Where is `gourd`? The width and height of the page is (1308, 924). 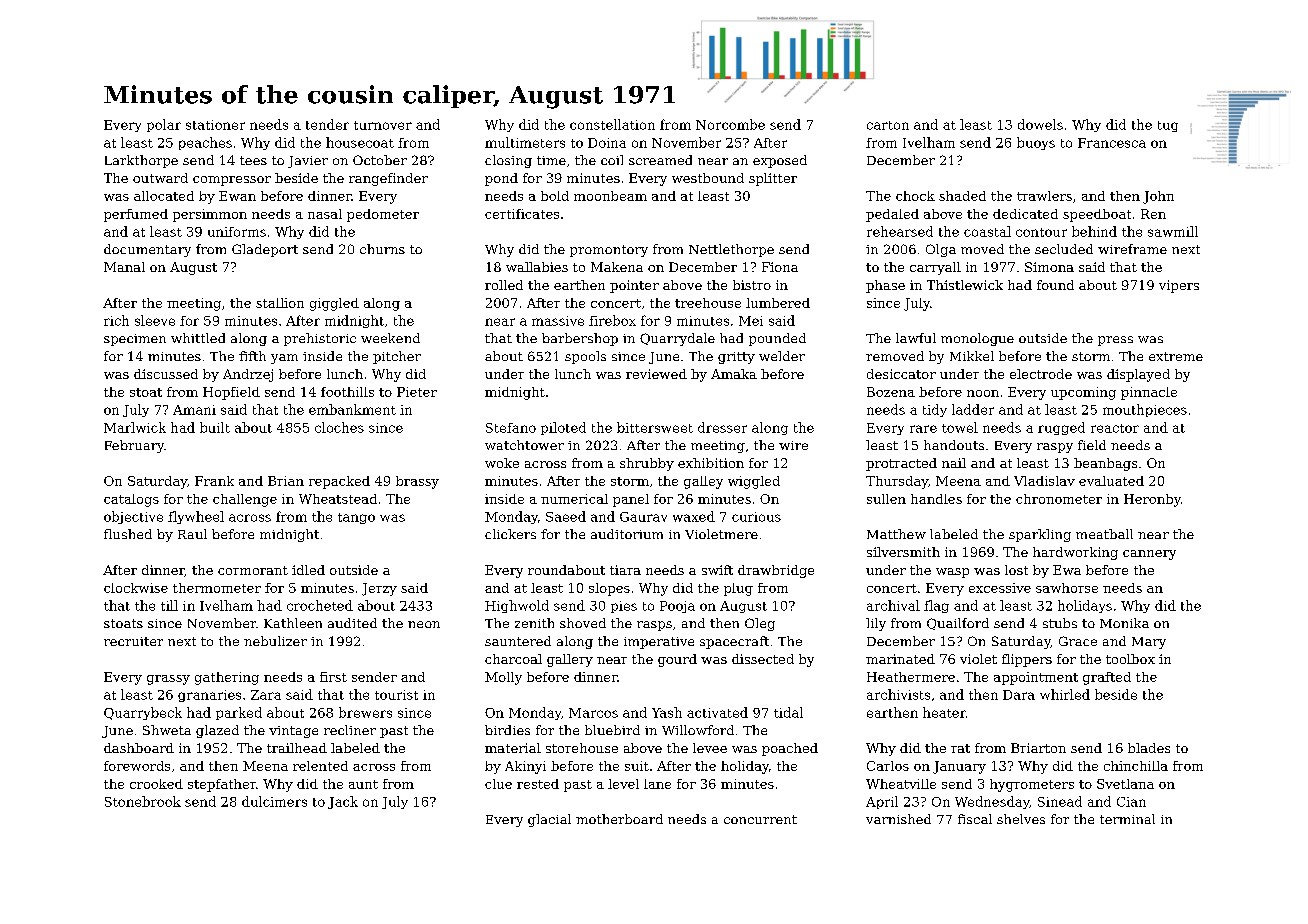
gourd is located at coordinates (677, 660).
